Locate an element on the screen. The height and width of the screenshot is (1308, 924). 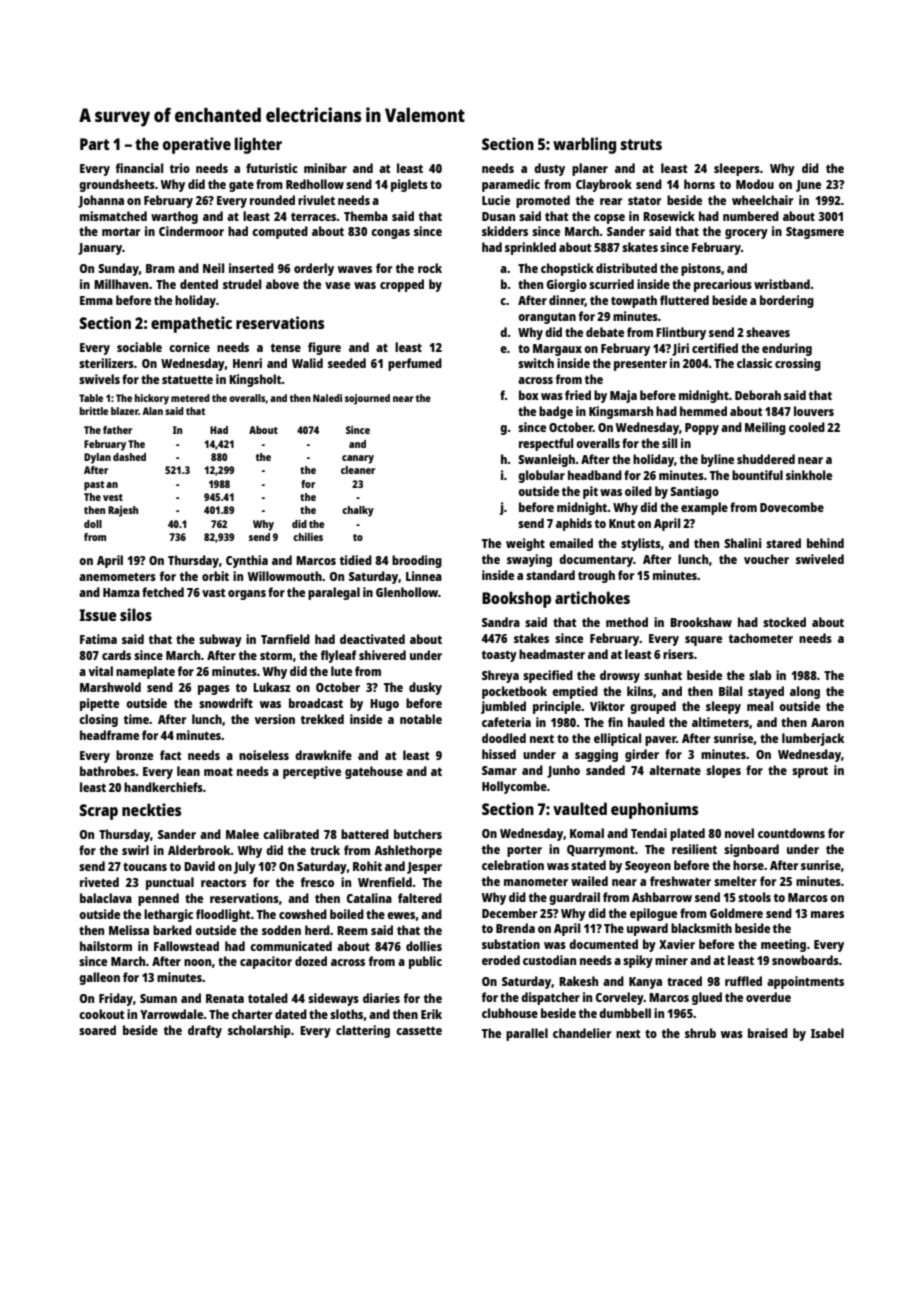
pocketbook is located at coordinates (514, 692).
